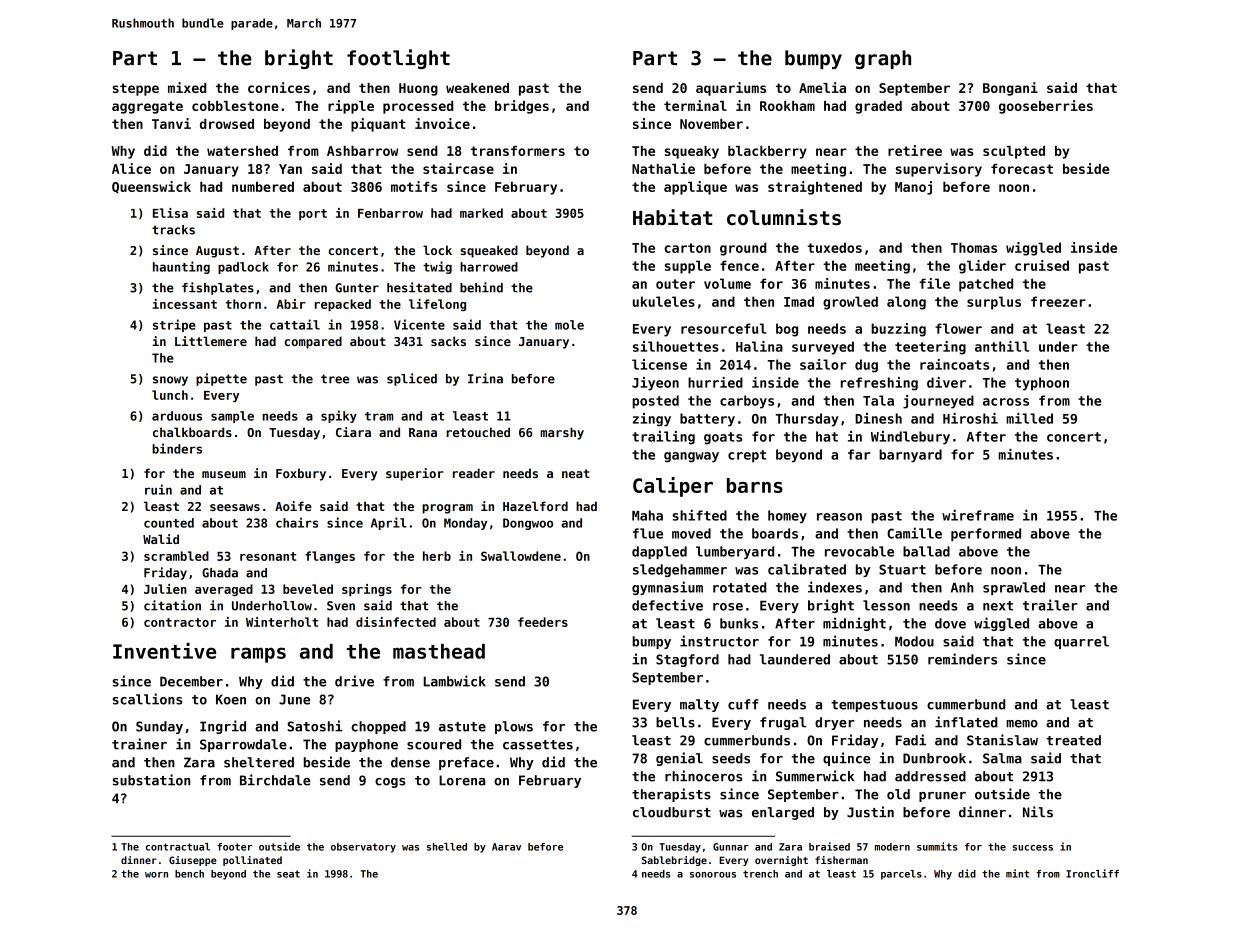  I want to click on haunting, so click(181, 267).
